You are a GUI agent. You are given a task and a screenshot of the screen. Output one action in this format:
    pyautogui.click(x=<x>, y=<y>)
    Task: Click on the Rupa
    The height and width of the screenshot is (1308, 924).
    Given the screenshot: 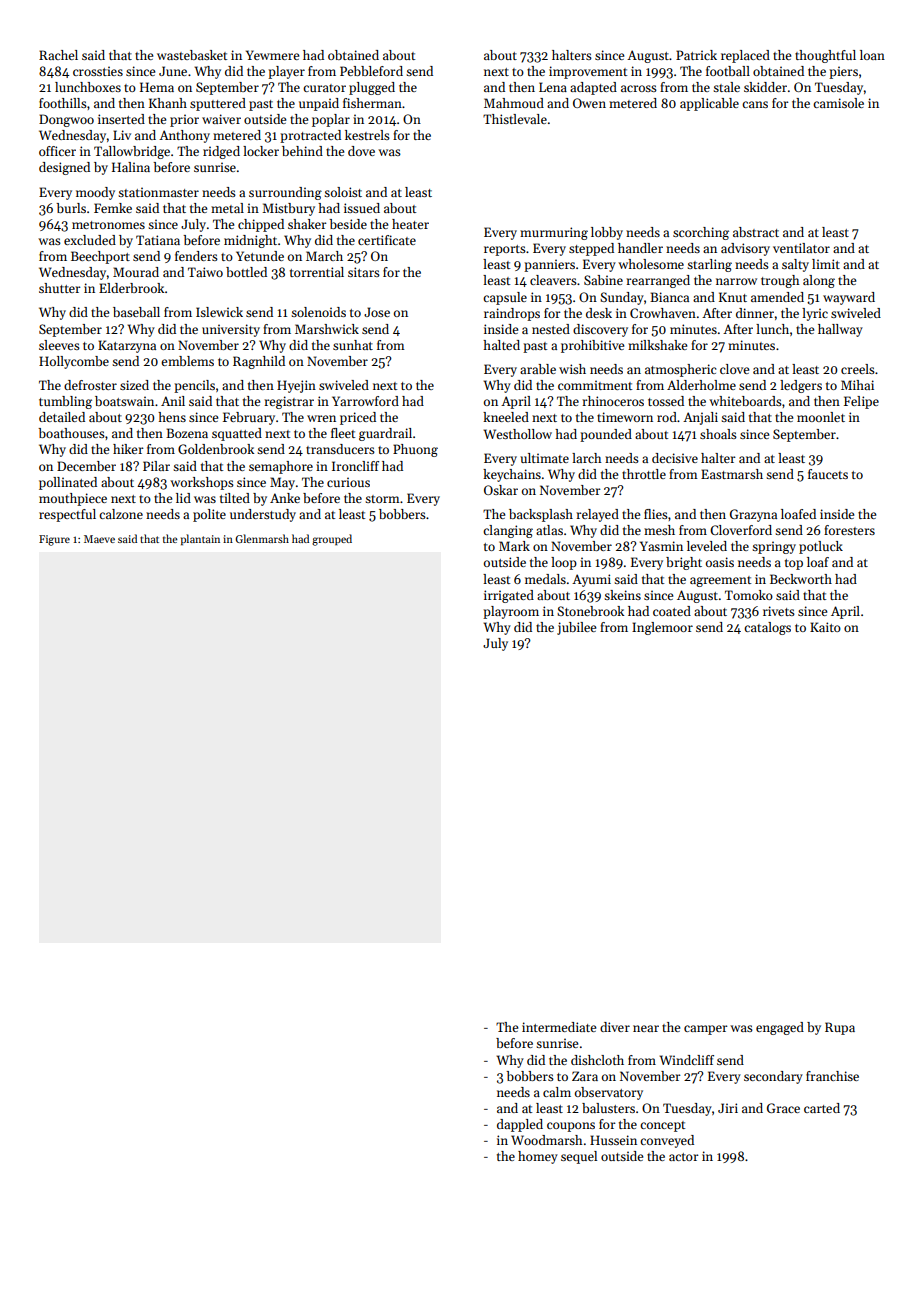 What is the action you would take?
    pyautogui.click(x=840, y=1028)
